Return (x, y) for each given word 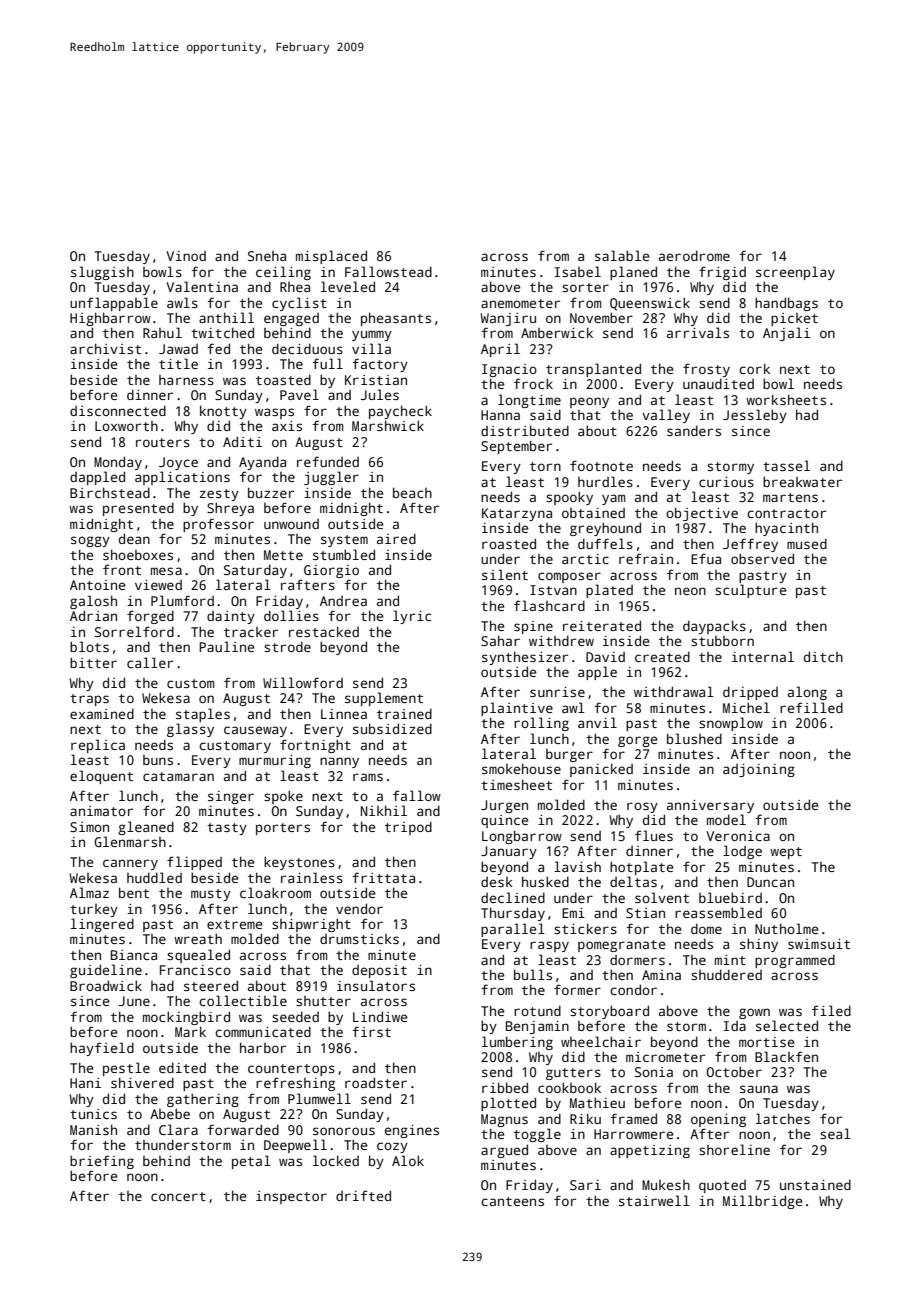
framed (633, 1118)
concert (178, 1196)
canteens (512, 1201)
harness (186, 380)
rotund (537, 1010)
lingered (102, 925)
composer (569, 577)
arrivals (698, 332)
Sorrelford (134, 631)
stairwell (654, 1200)
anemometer (520, 303)
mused (807, 543)
